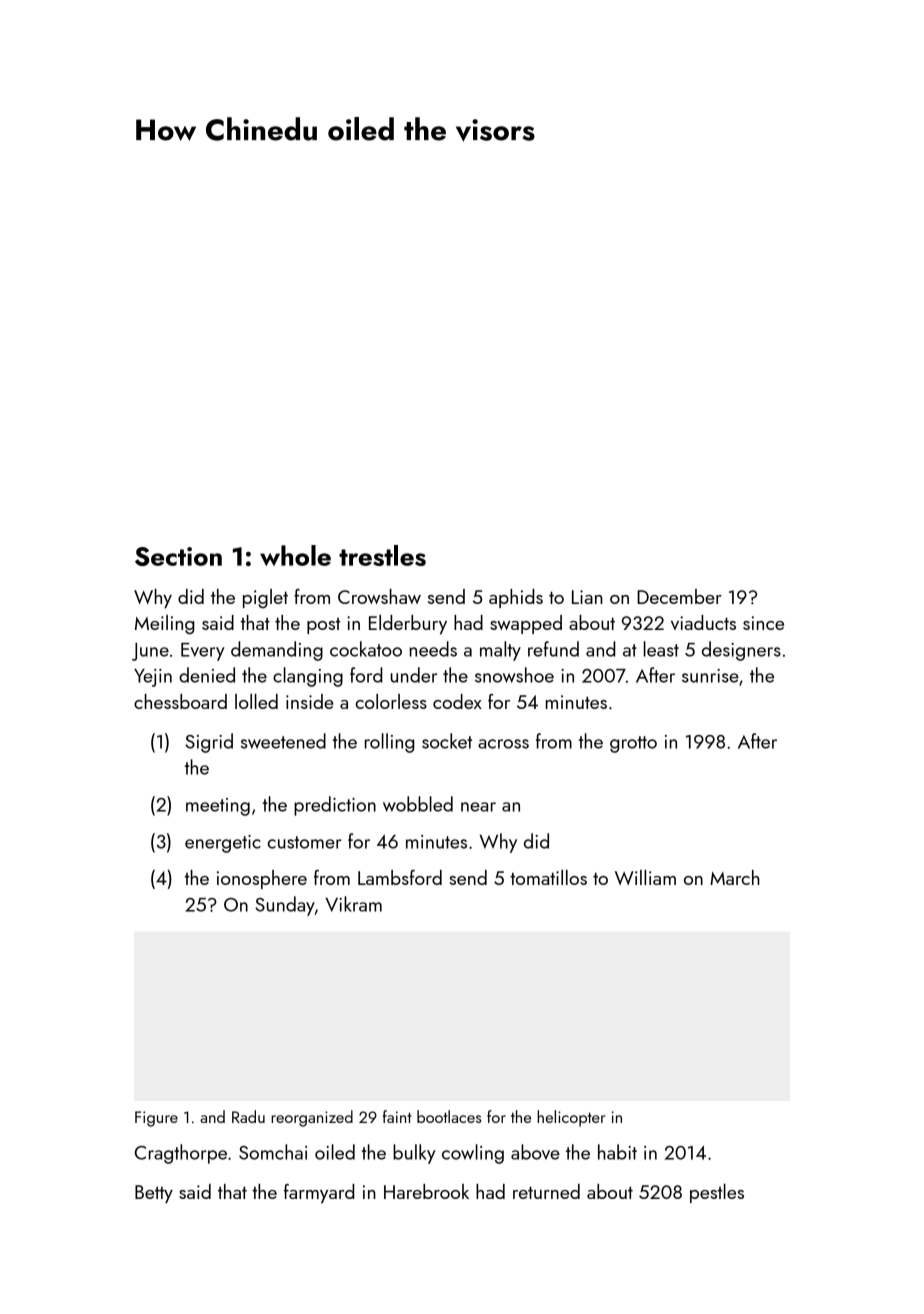 The image size is (924, 1314). What do you see at coordinates (389, 743) in the document?
I see `rolling` at bounding box center [389, 743].
